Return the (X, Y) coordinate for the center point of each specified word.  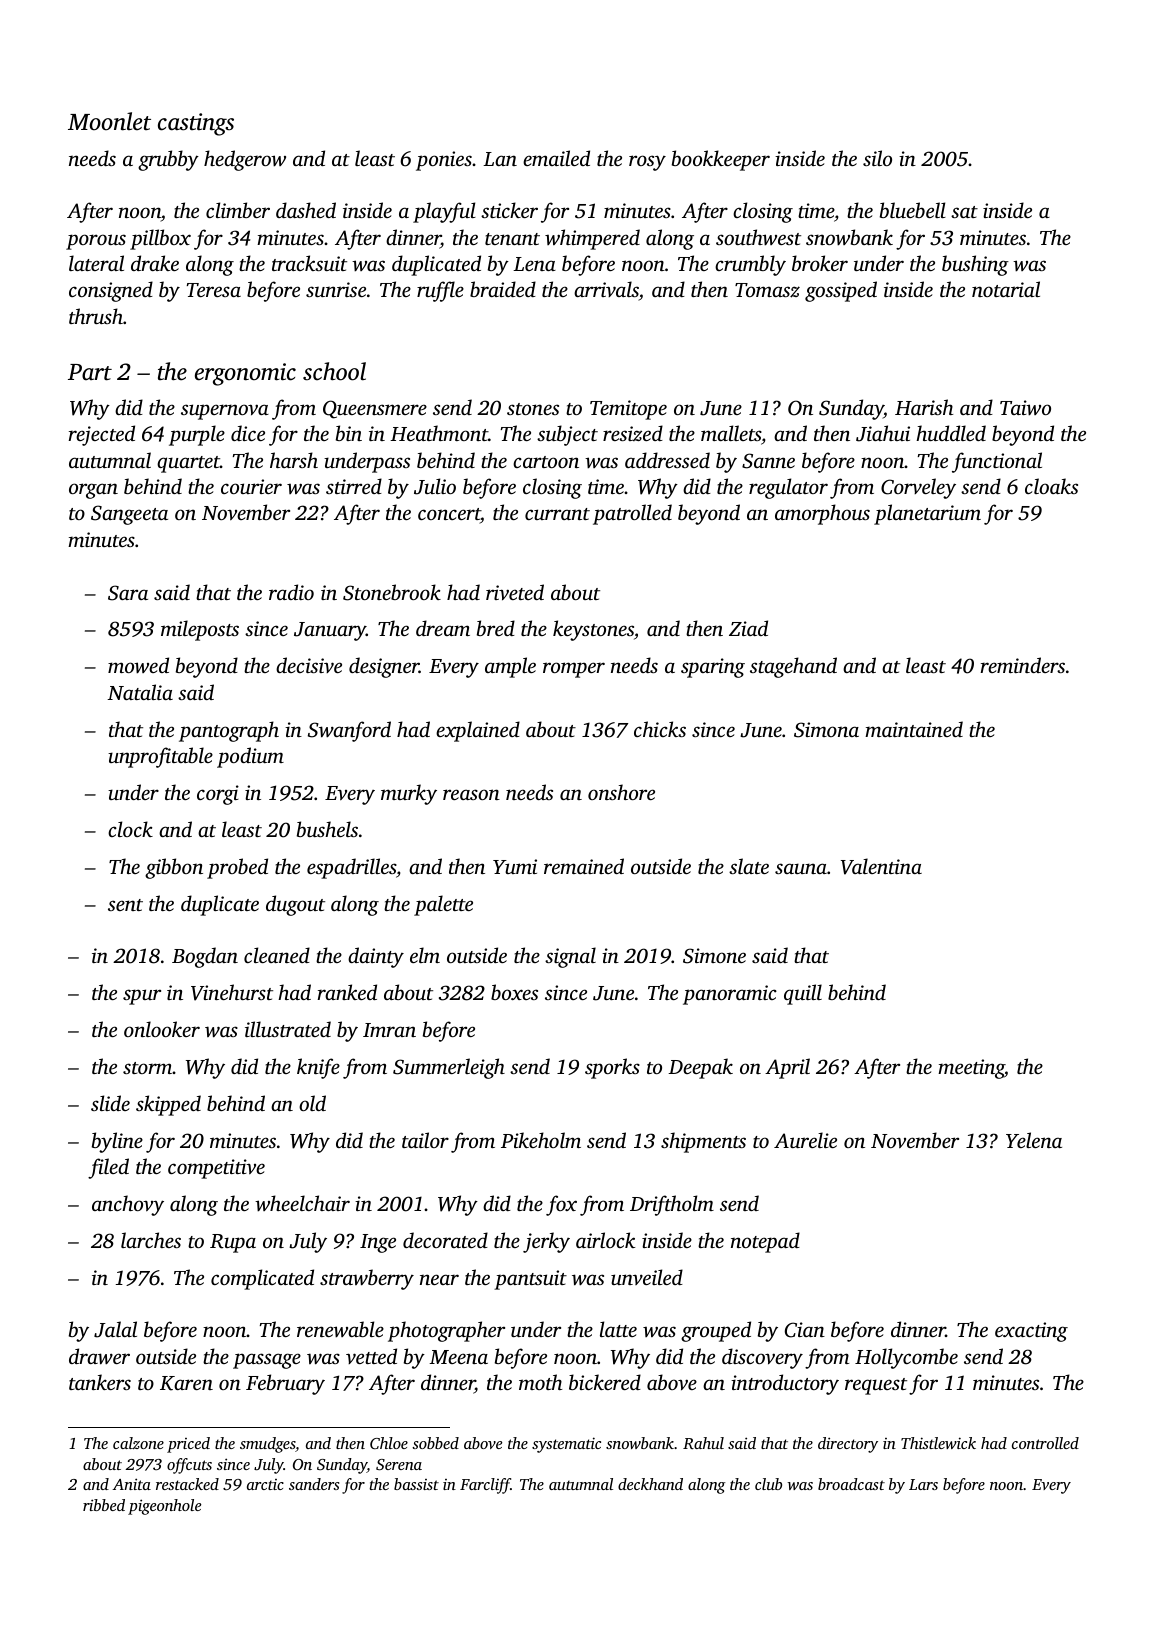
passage (267, 1361)
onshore (621, 792)
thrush (96, 316)
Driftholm (672, 1205)
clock (130, 829)
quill (803, 994)
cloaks (1051, 486)
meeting (971, 1069)
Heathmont (439, 433)
